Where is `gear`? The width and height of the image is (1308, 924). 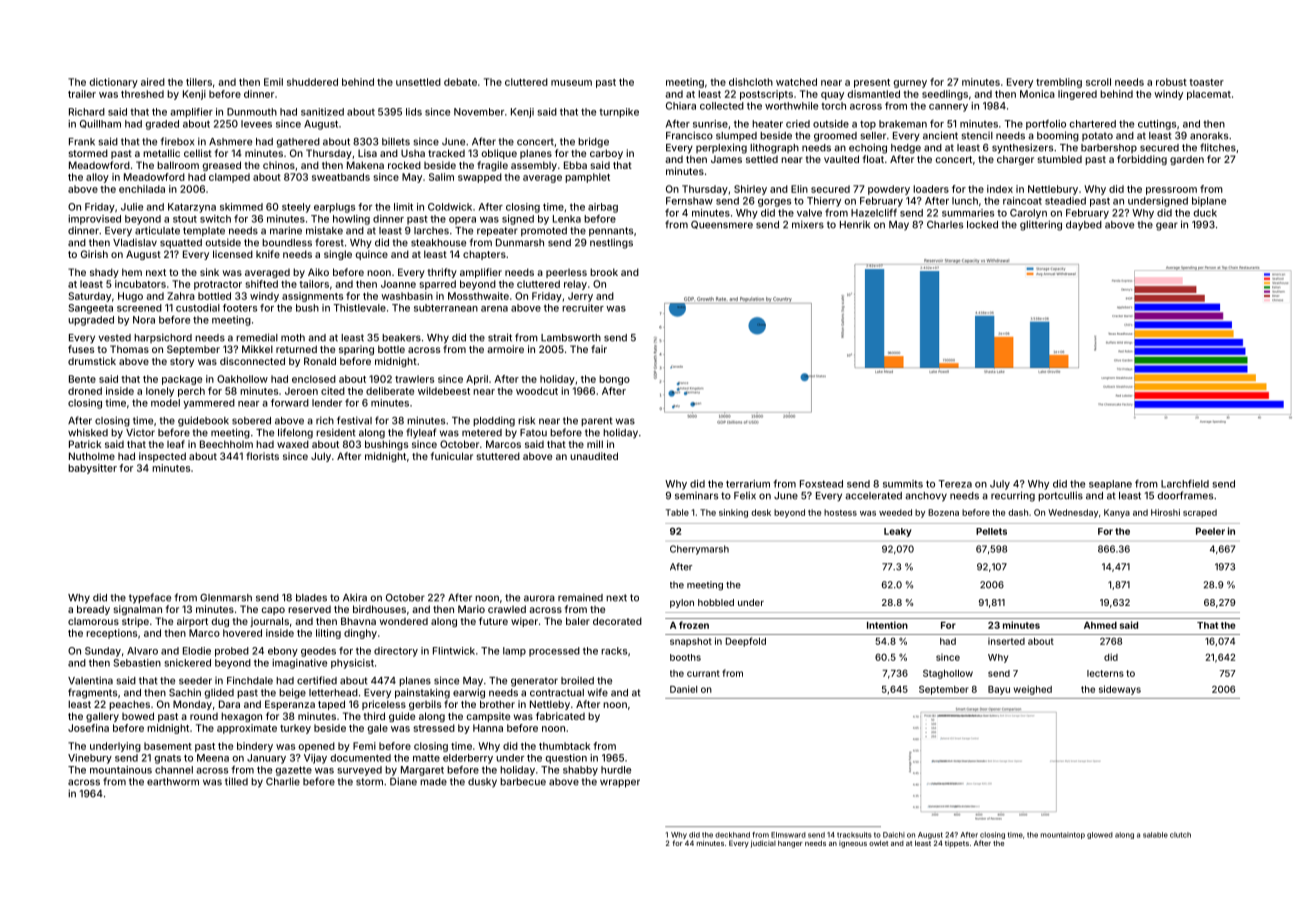
gear is located at coordinates (1167, 226).
